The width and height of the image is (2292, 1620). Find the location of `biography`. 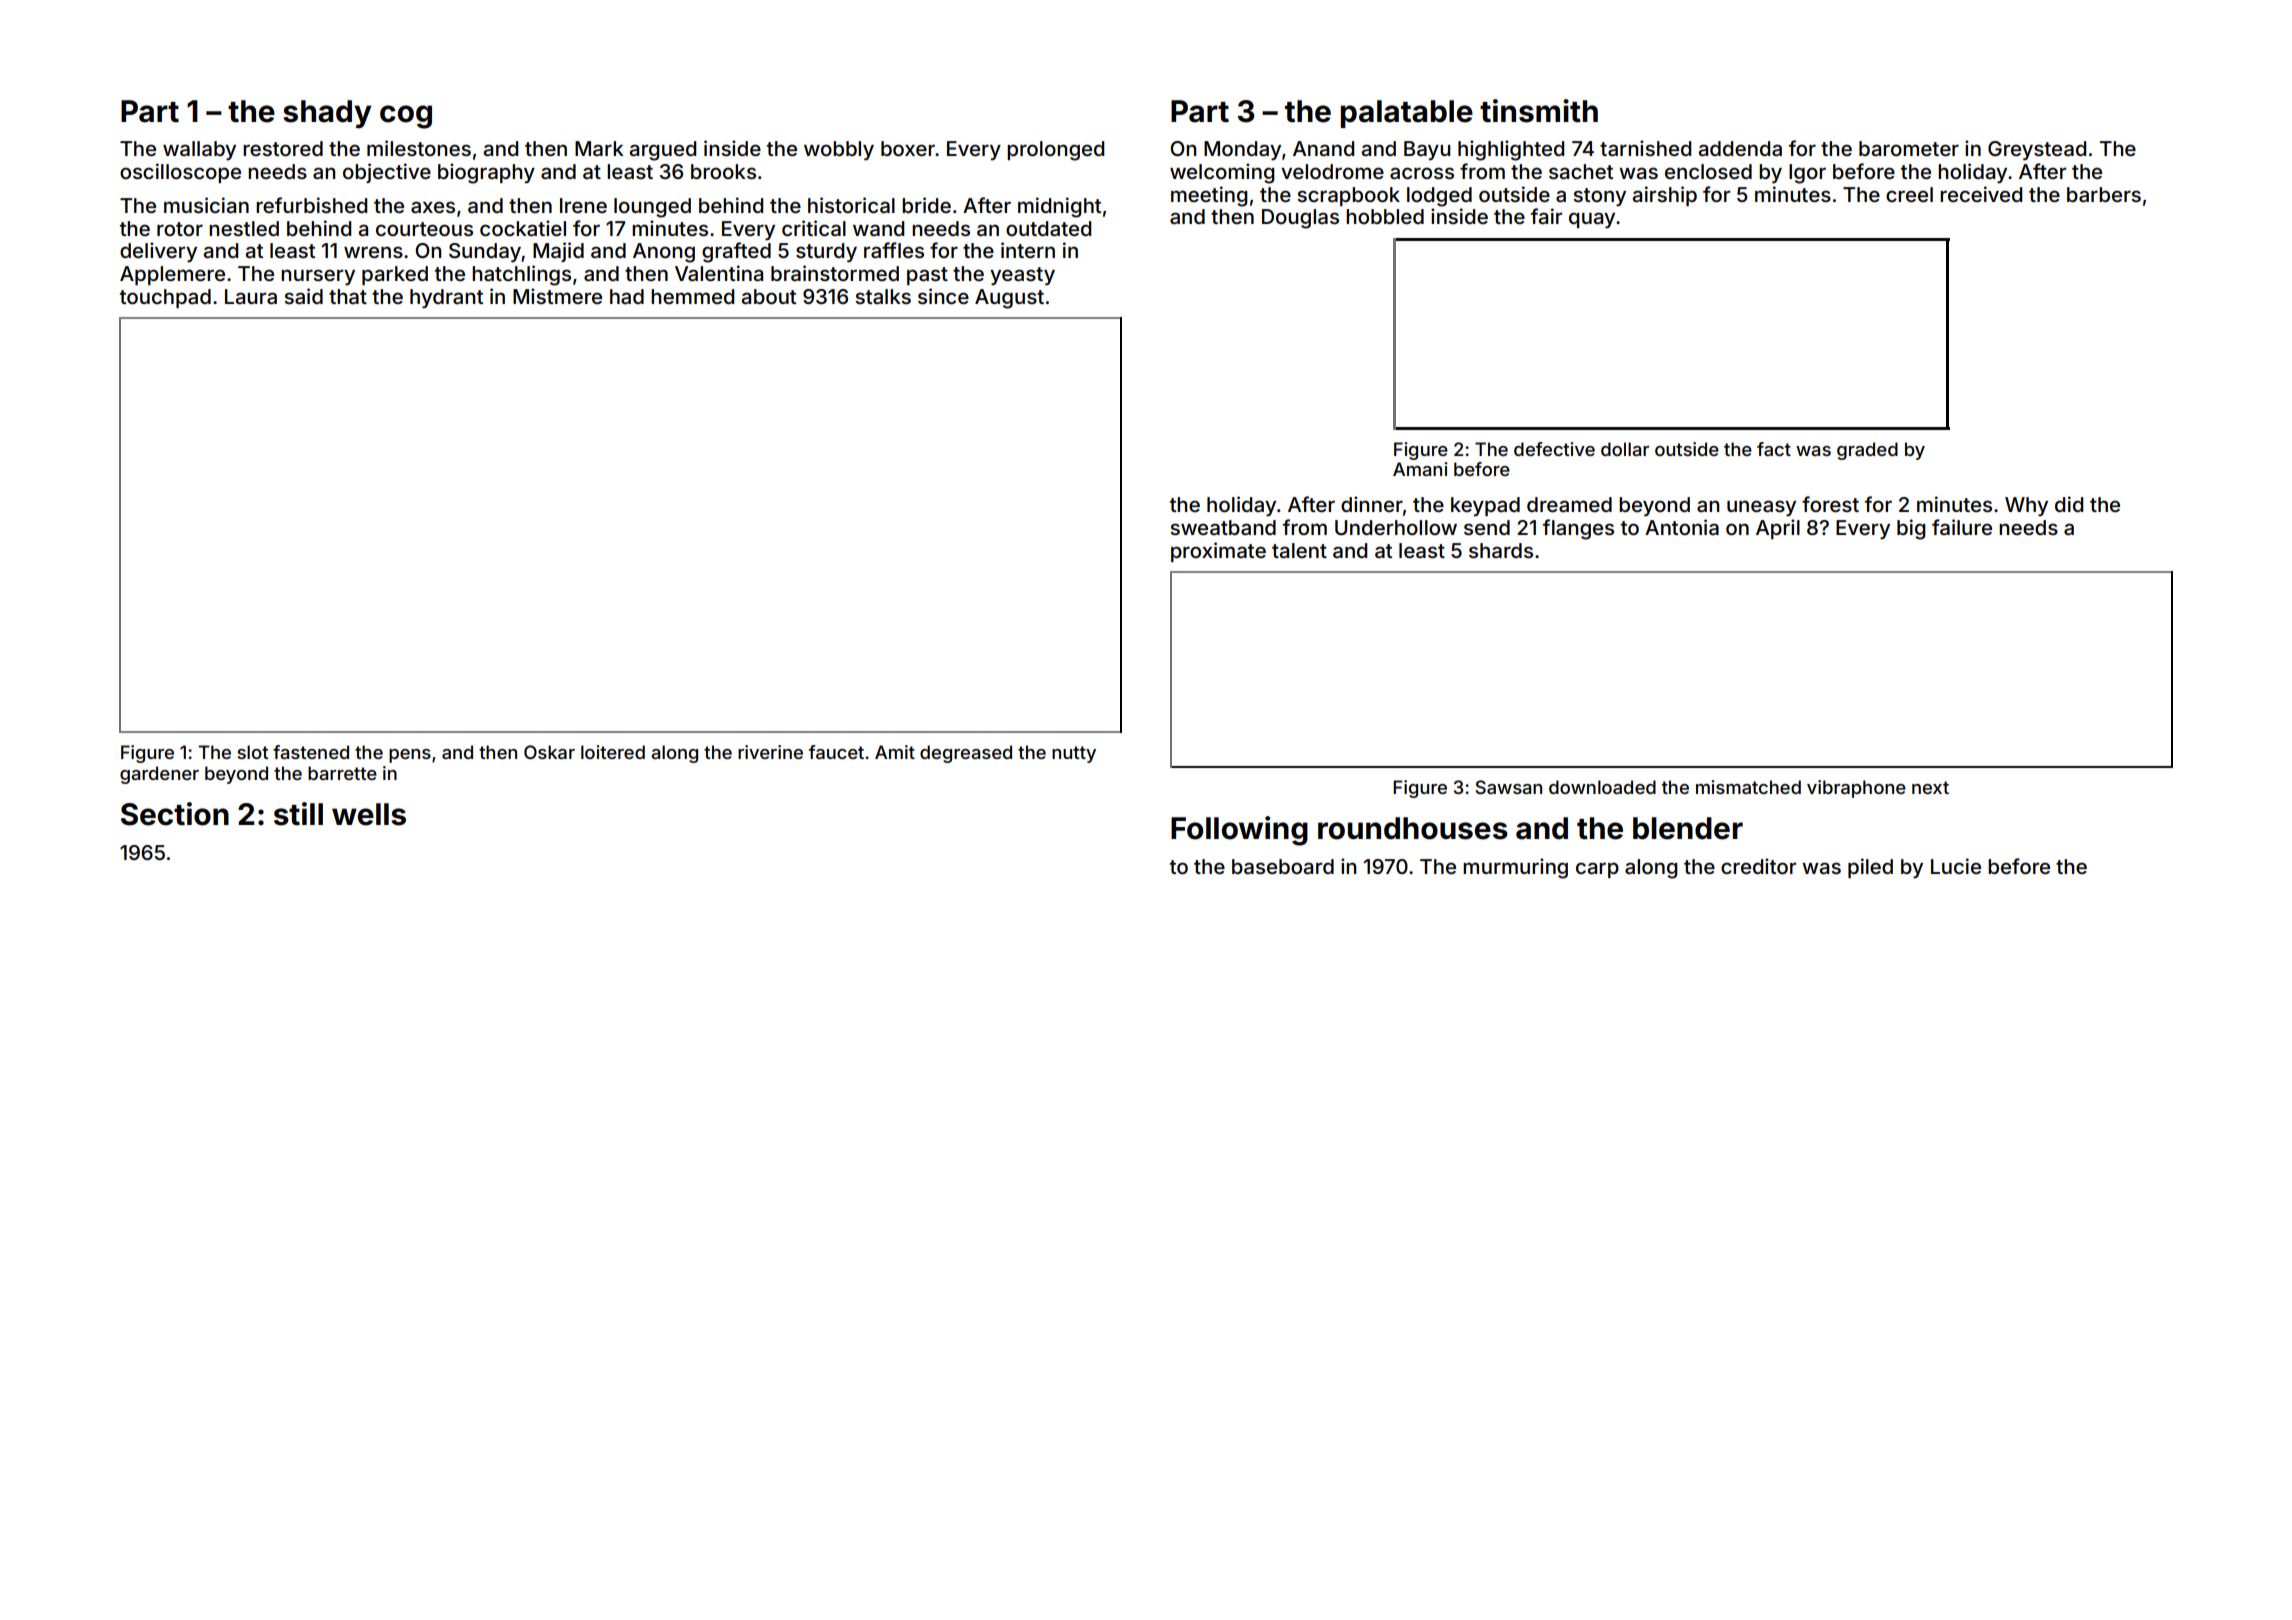

biography is located at coordinates (486, 173).
